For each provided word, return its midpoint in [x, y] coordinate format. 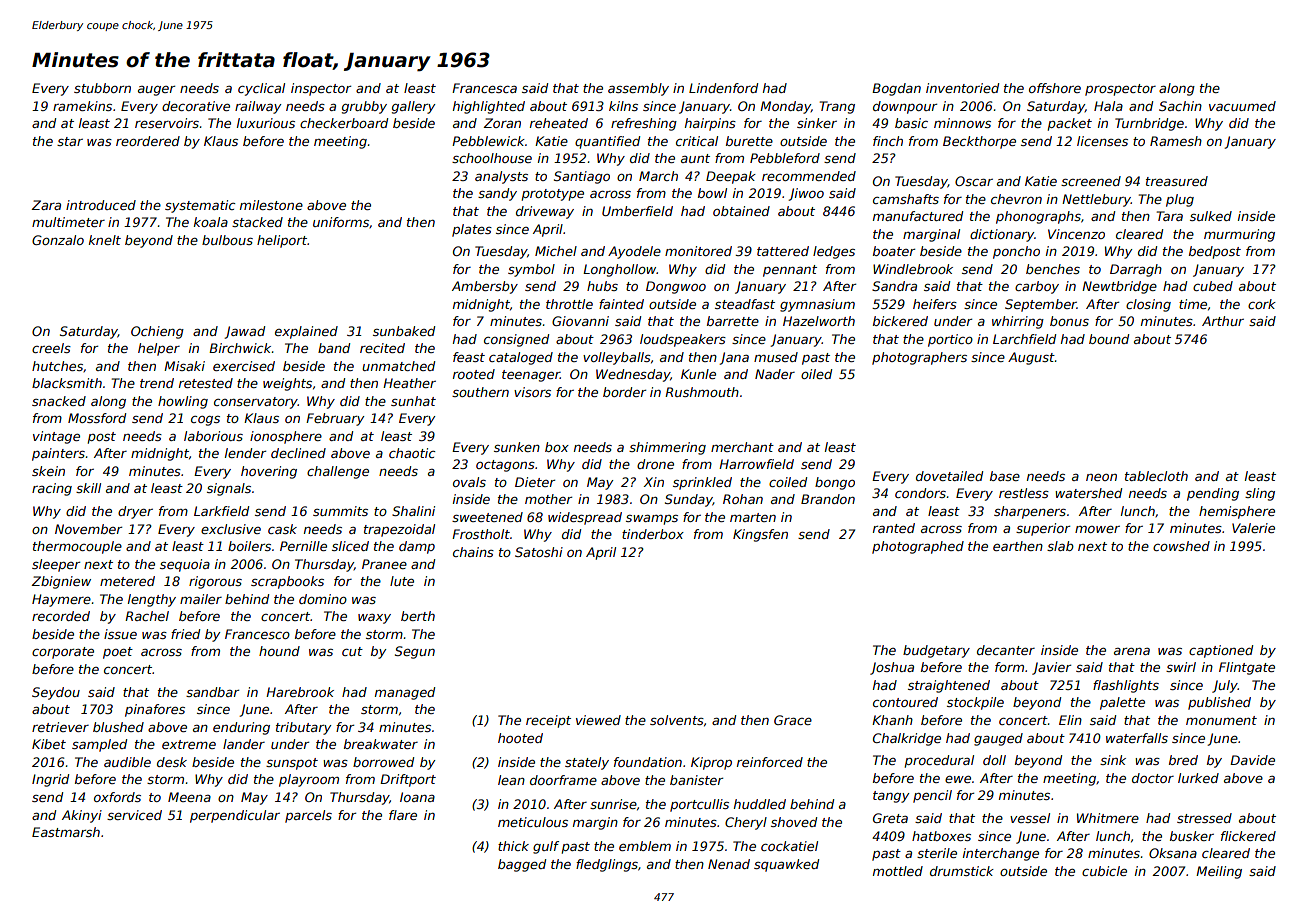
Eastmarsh [66, 832]
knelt [105, 240]
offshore [1055, 88]
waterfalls [1137, 738]
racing [52, 489]
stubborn [102, 88]
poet [118, 653]
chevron [1016, 199]
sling [1260, 494]
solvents [677, 720]
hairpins [710, 124]
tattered [783, 251]
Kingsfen [760, 535]
